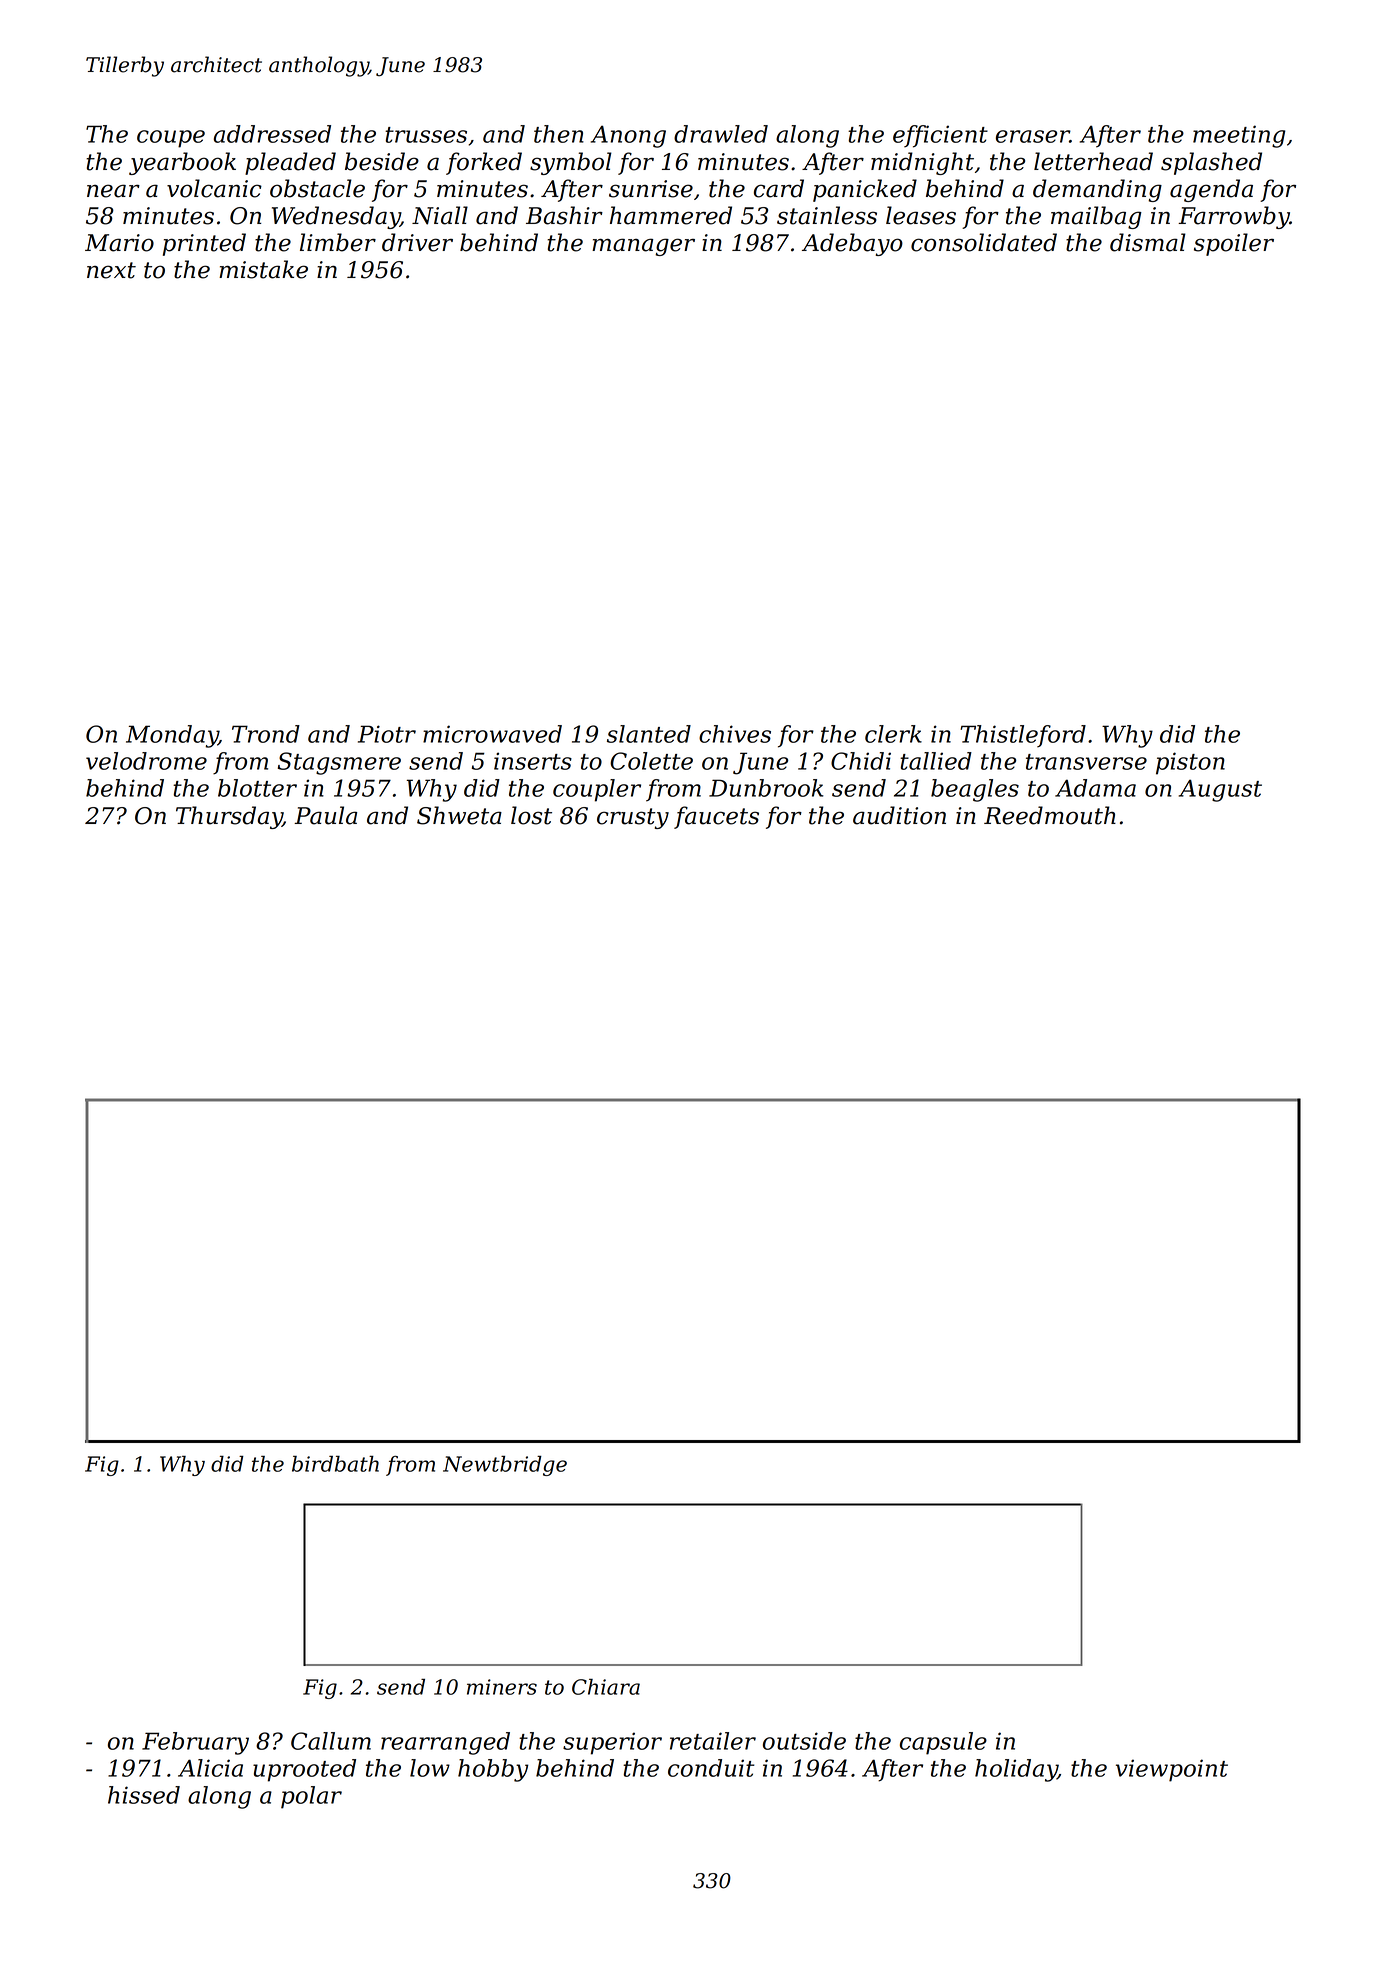  I want to click on Newtbridge, so click(505, 1466).
